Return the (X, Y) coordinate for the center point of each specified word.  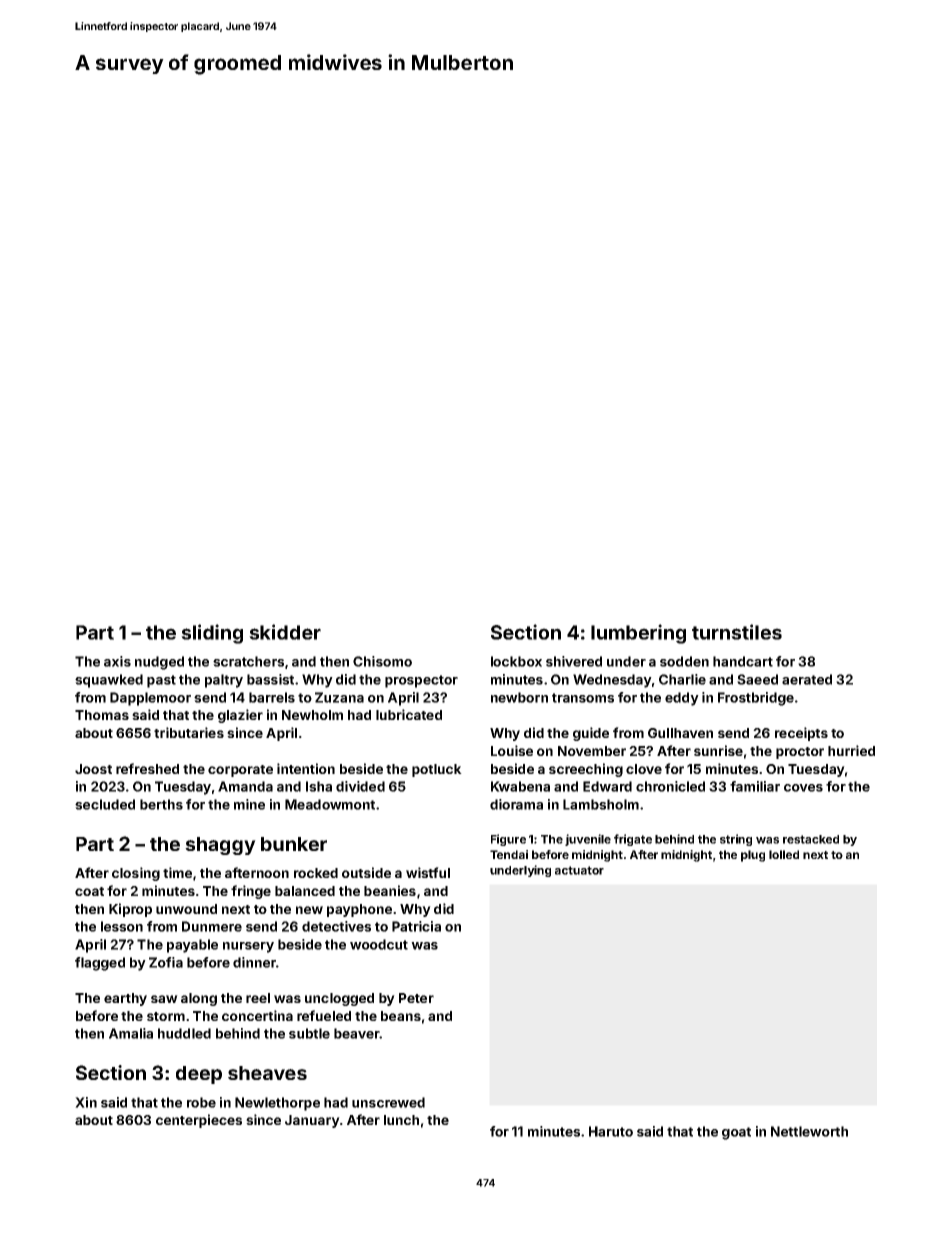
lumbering (638, 634)
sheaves (267, 1073)
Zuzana (339, 697)
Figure (508, 840)
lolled (784, 854)
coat (89, 891)
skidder (285, 632)
